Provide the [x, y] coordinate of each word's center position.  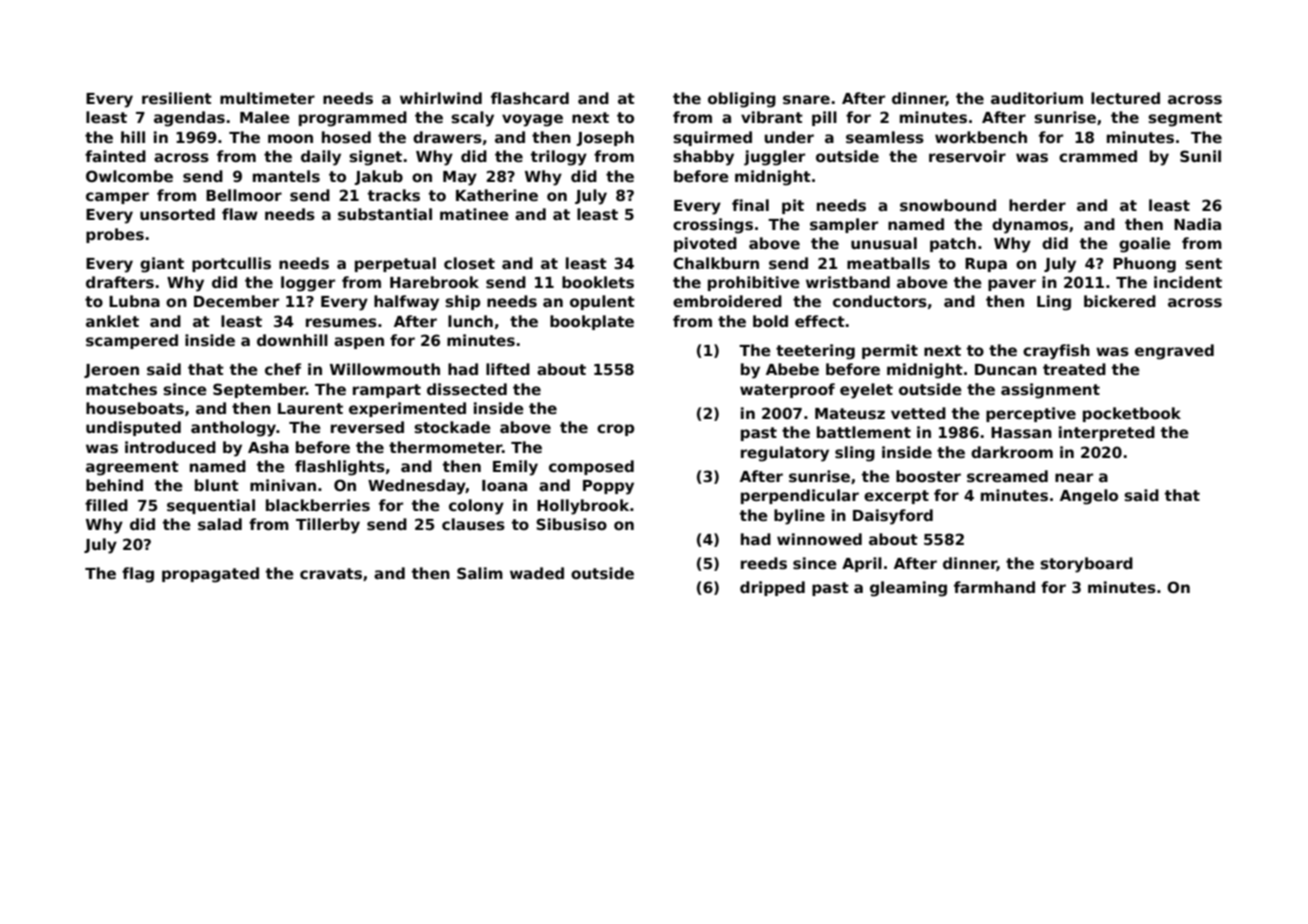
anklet [112, 321]
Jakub [378, 177]
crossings [713, 226]
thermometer [445, 447]
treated [1074, 369]
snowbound [948, 205]
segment [1185, 119]
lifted [508, 369]
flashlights [340, 468]
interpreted [1107, 433]
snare [806, 100]
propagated [210, 575]
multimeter [267, 98]
